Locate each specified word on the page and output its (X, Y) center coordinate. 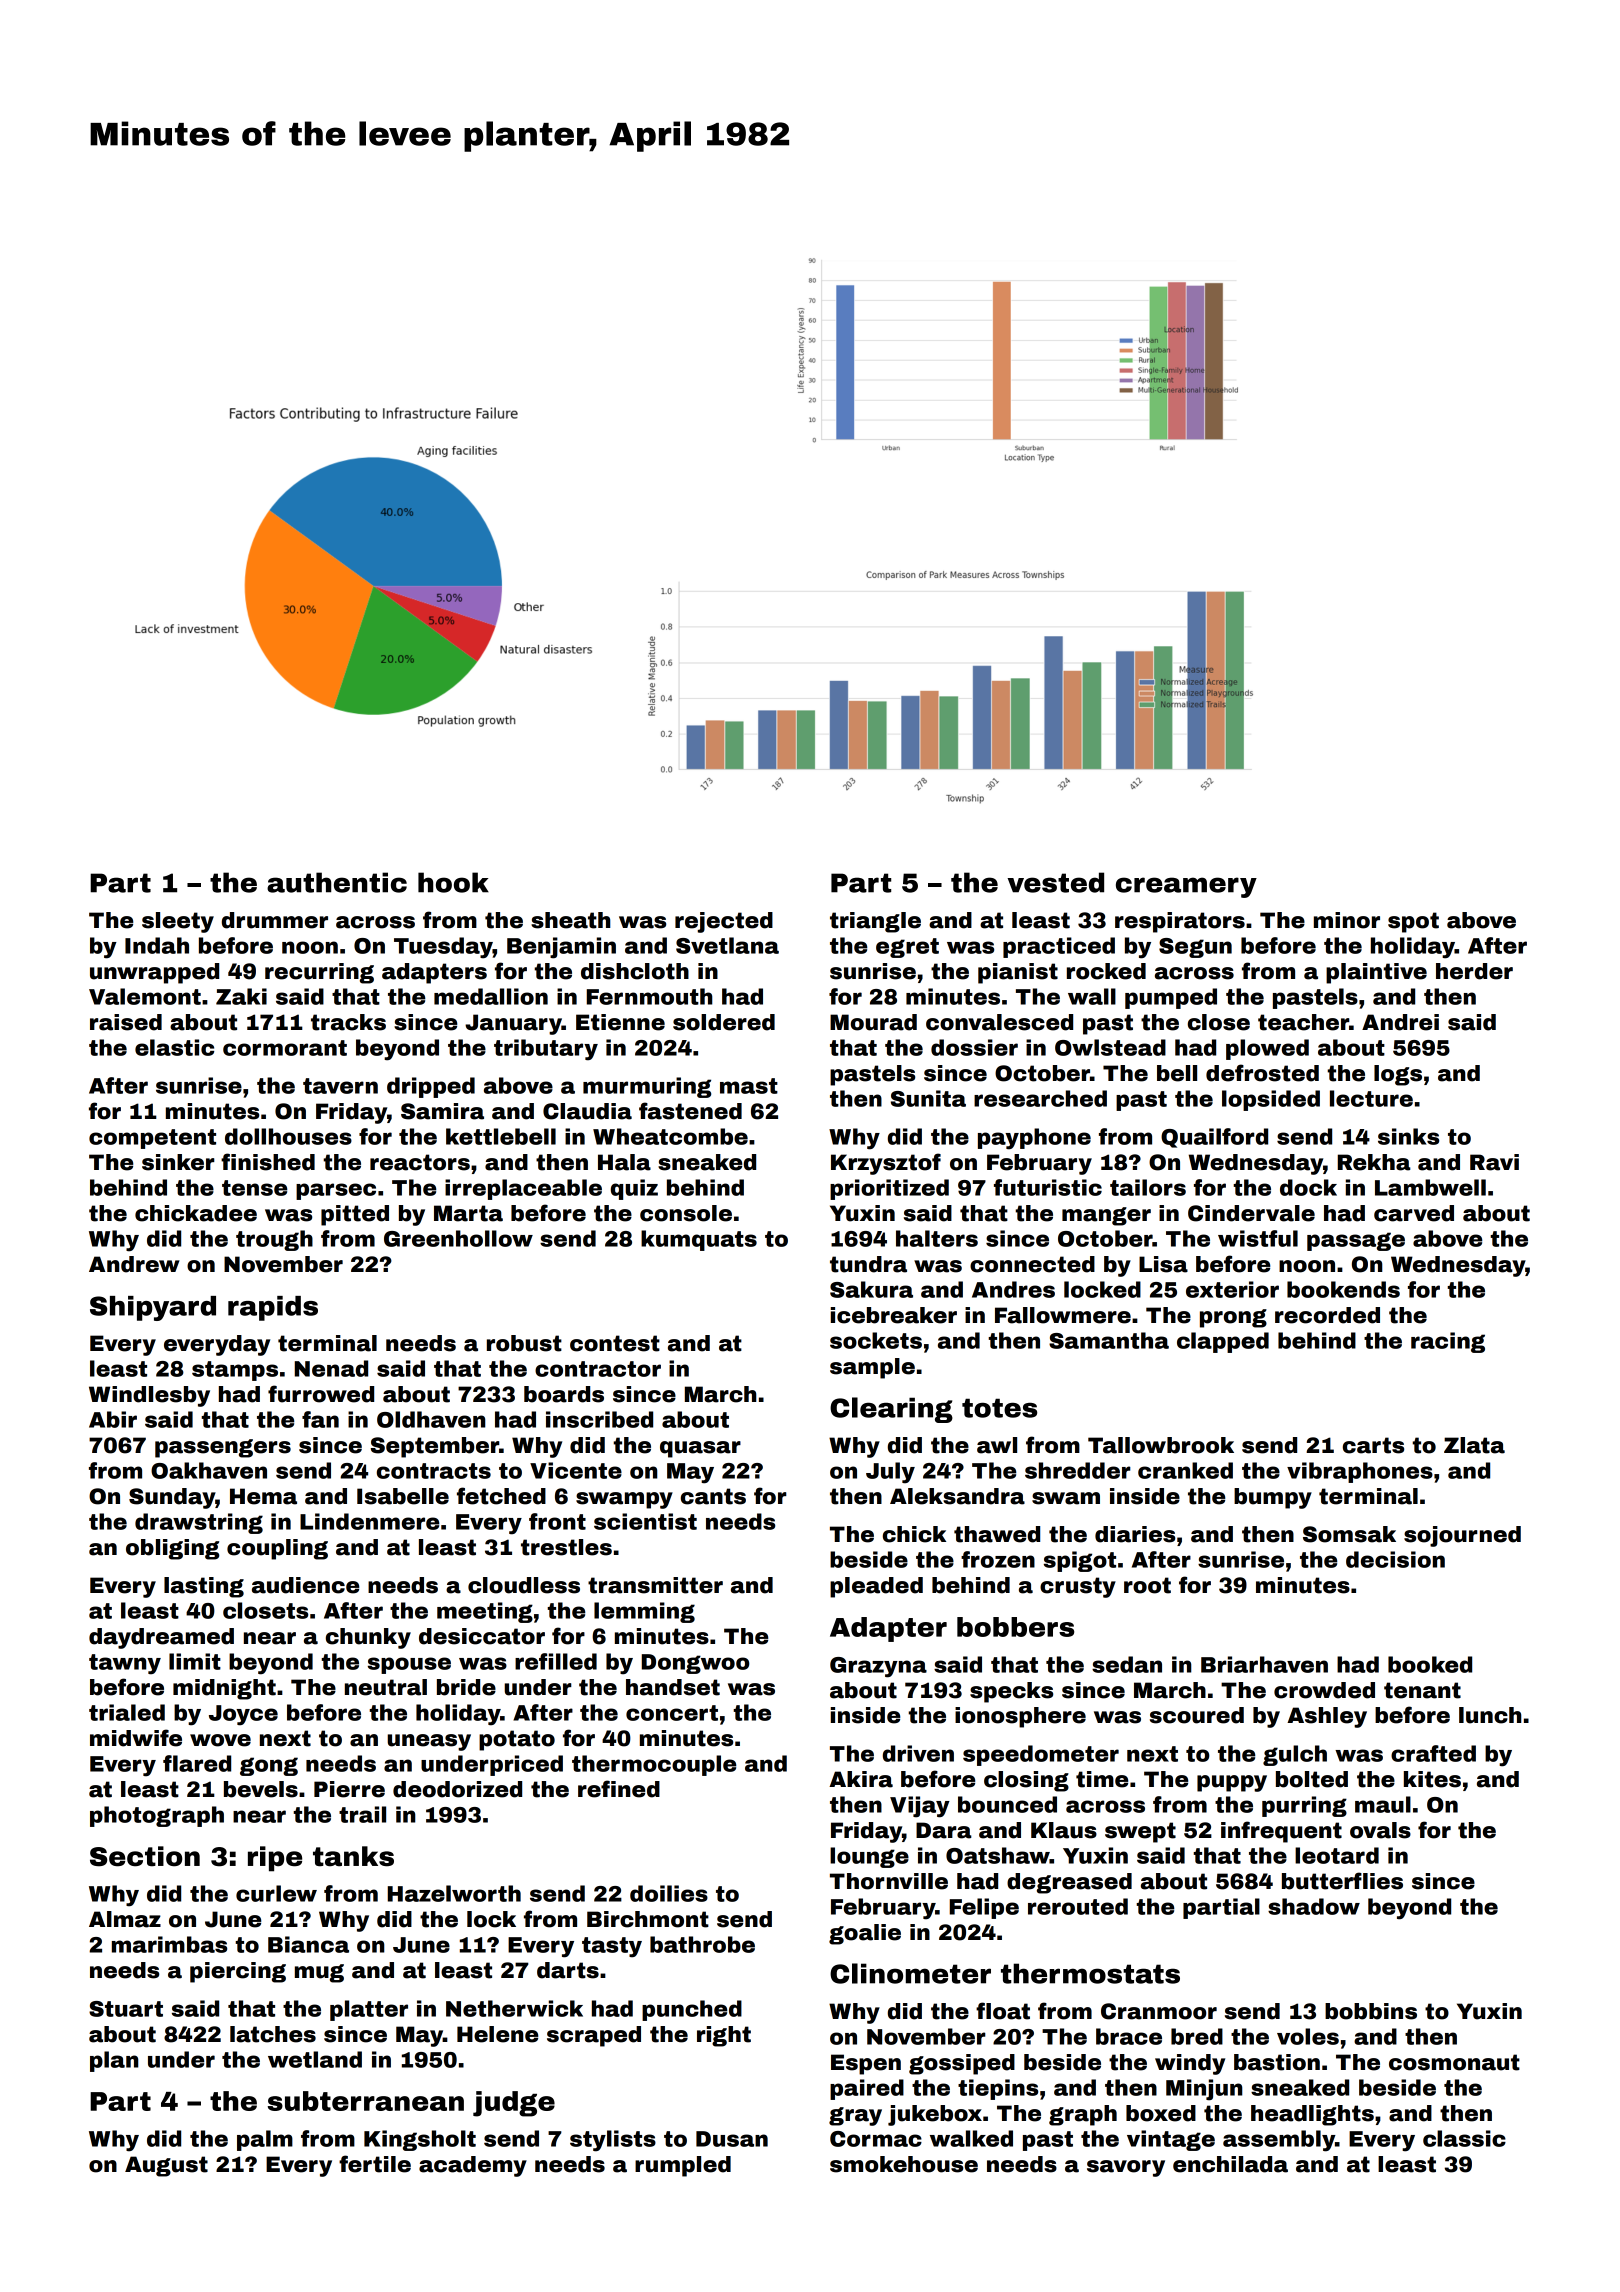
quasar (700, 1449)
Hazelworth (454, 1893)
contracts (434, 1471)
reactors (420, 1162)
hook (453, 882)
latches (273, 2034)
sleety (178, 922)
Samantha (1109, 1340)
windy (1190, 2064)
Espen (866, 2064)
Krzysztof (886, 1164)
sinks (1408, 1136)
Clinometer (910, 1973)
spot (1413, 922)
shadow (1314, 1906)
